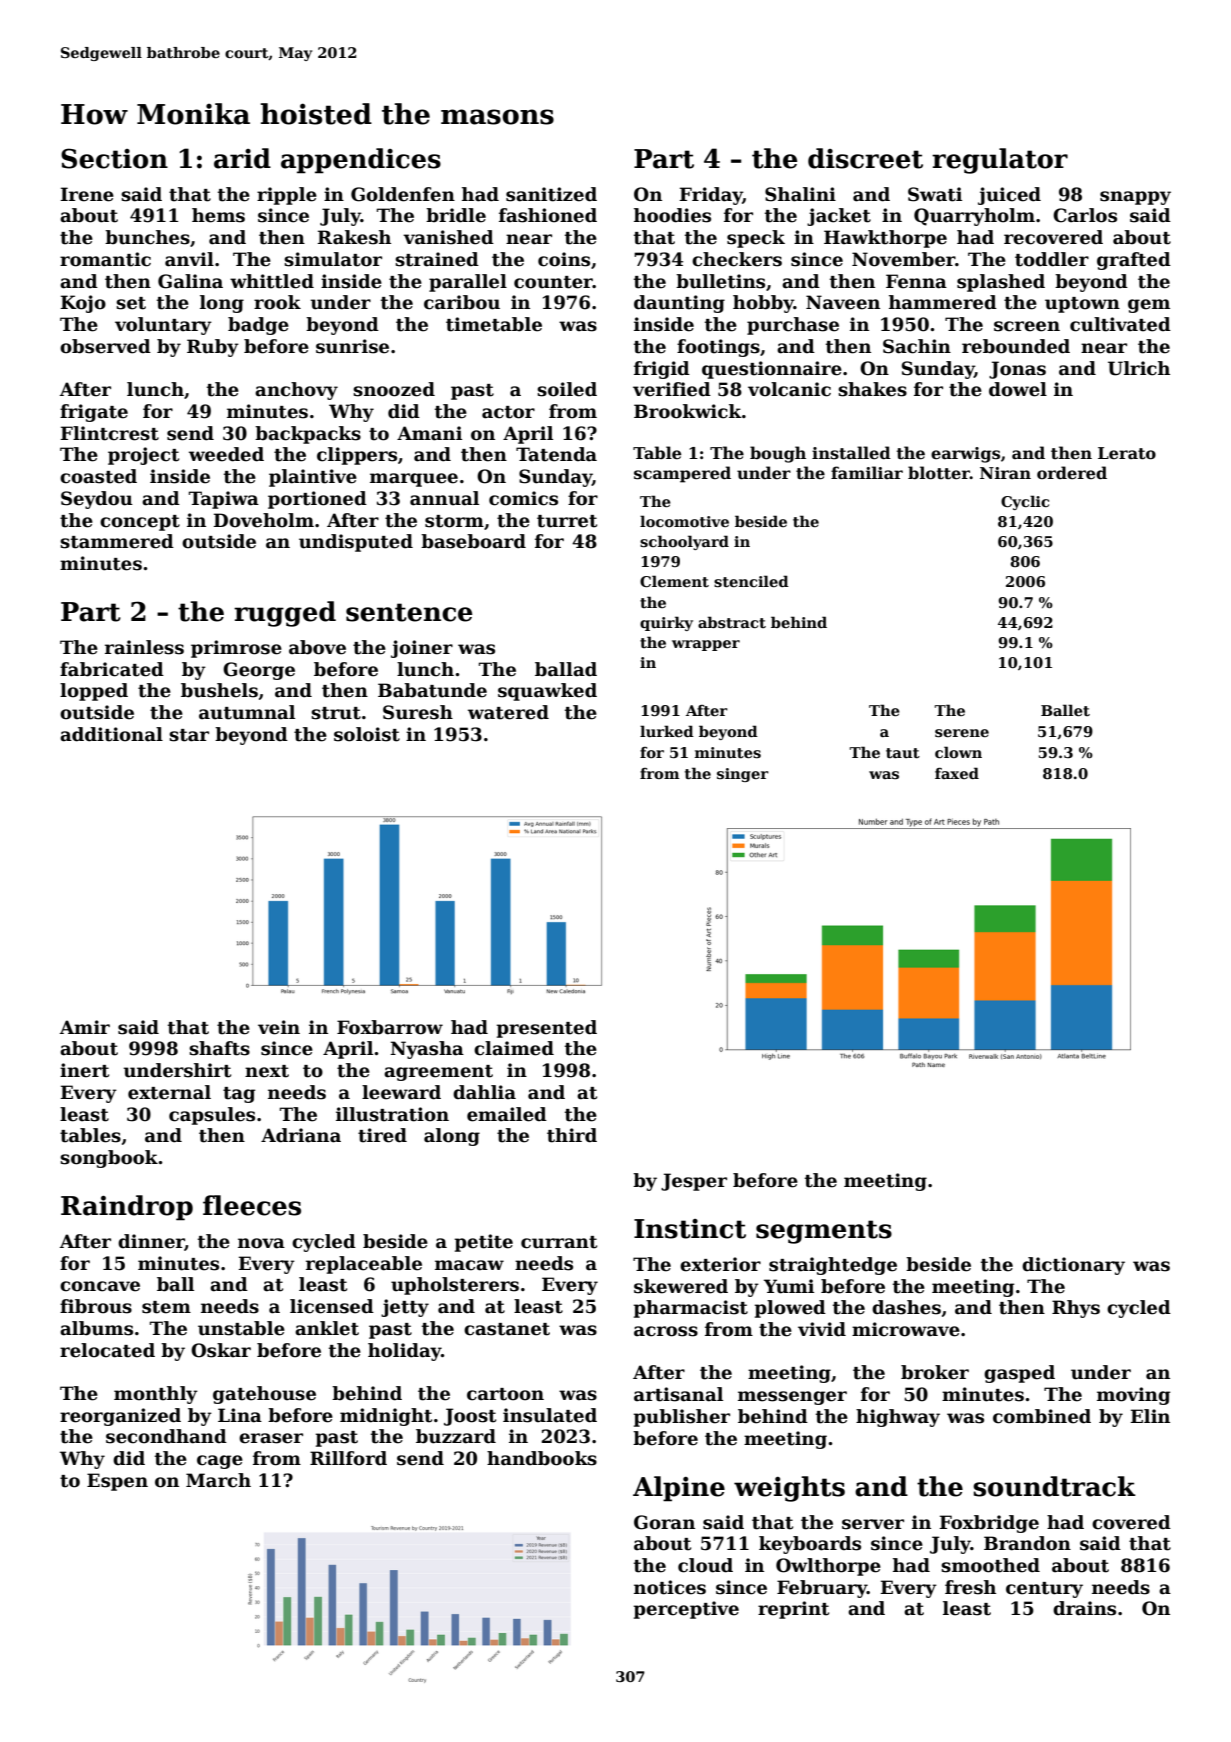  Describe the element at coordinates (301, 1135) in the screenshot. I see `Adriana` at that location.
